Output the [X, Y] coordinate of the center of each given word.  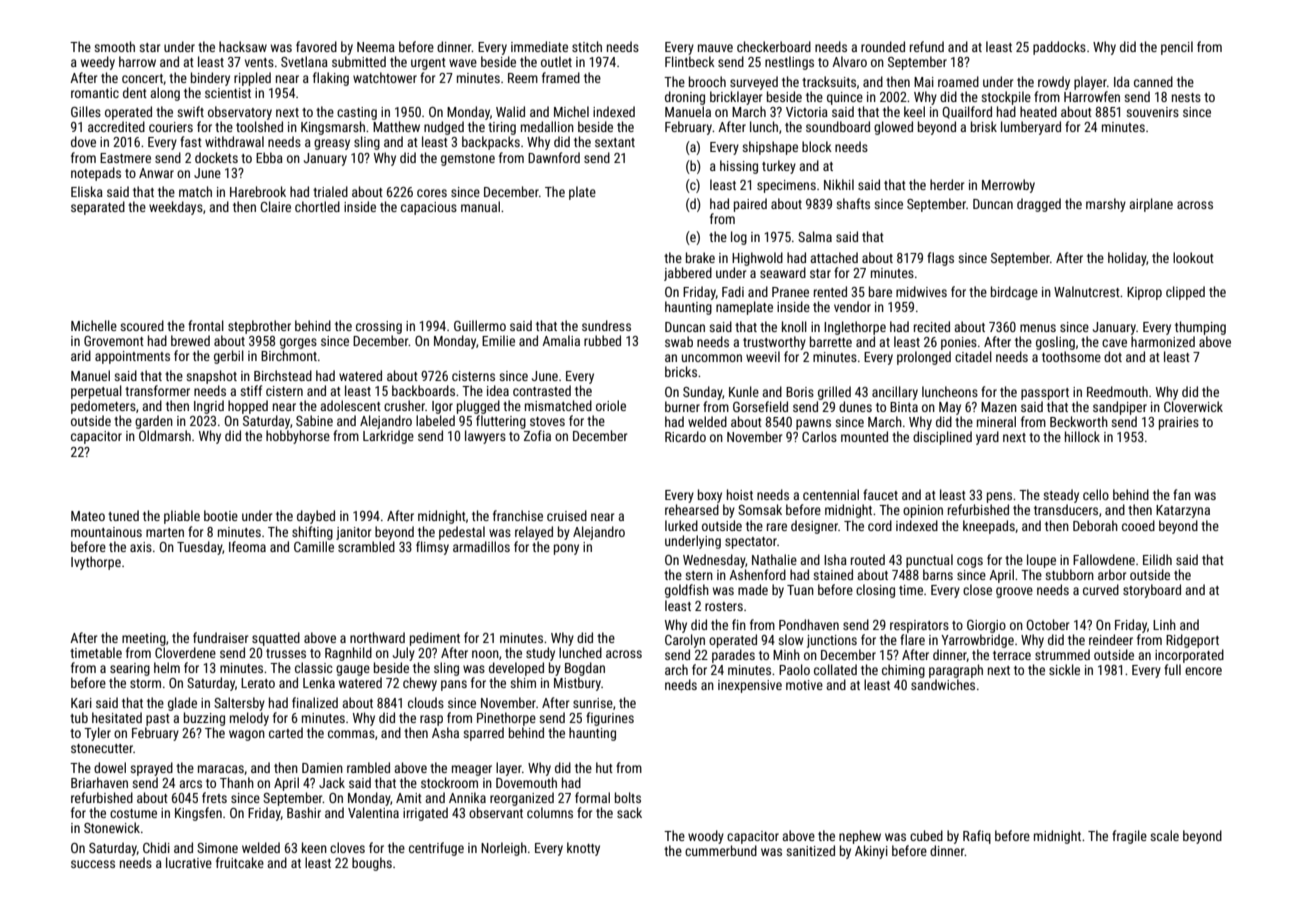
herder [947, 184]
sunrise [593, 703]
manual [480, 206]
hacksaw [243, 46]
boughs [372, 864]
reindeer [1111, 639]
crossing [379, 327]
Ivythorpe [96, 563]
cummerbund [721, 850]
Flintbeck [690, 61]
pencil [1177, 48]
